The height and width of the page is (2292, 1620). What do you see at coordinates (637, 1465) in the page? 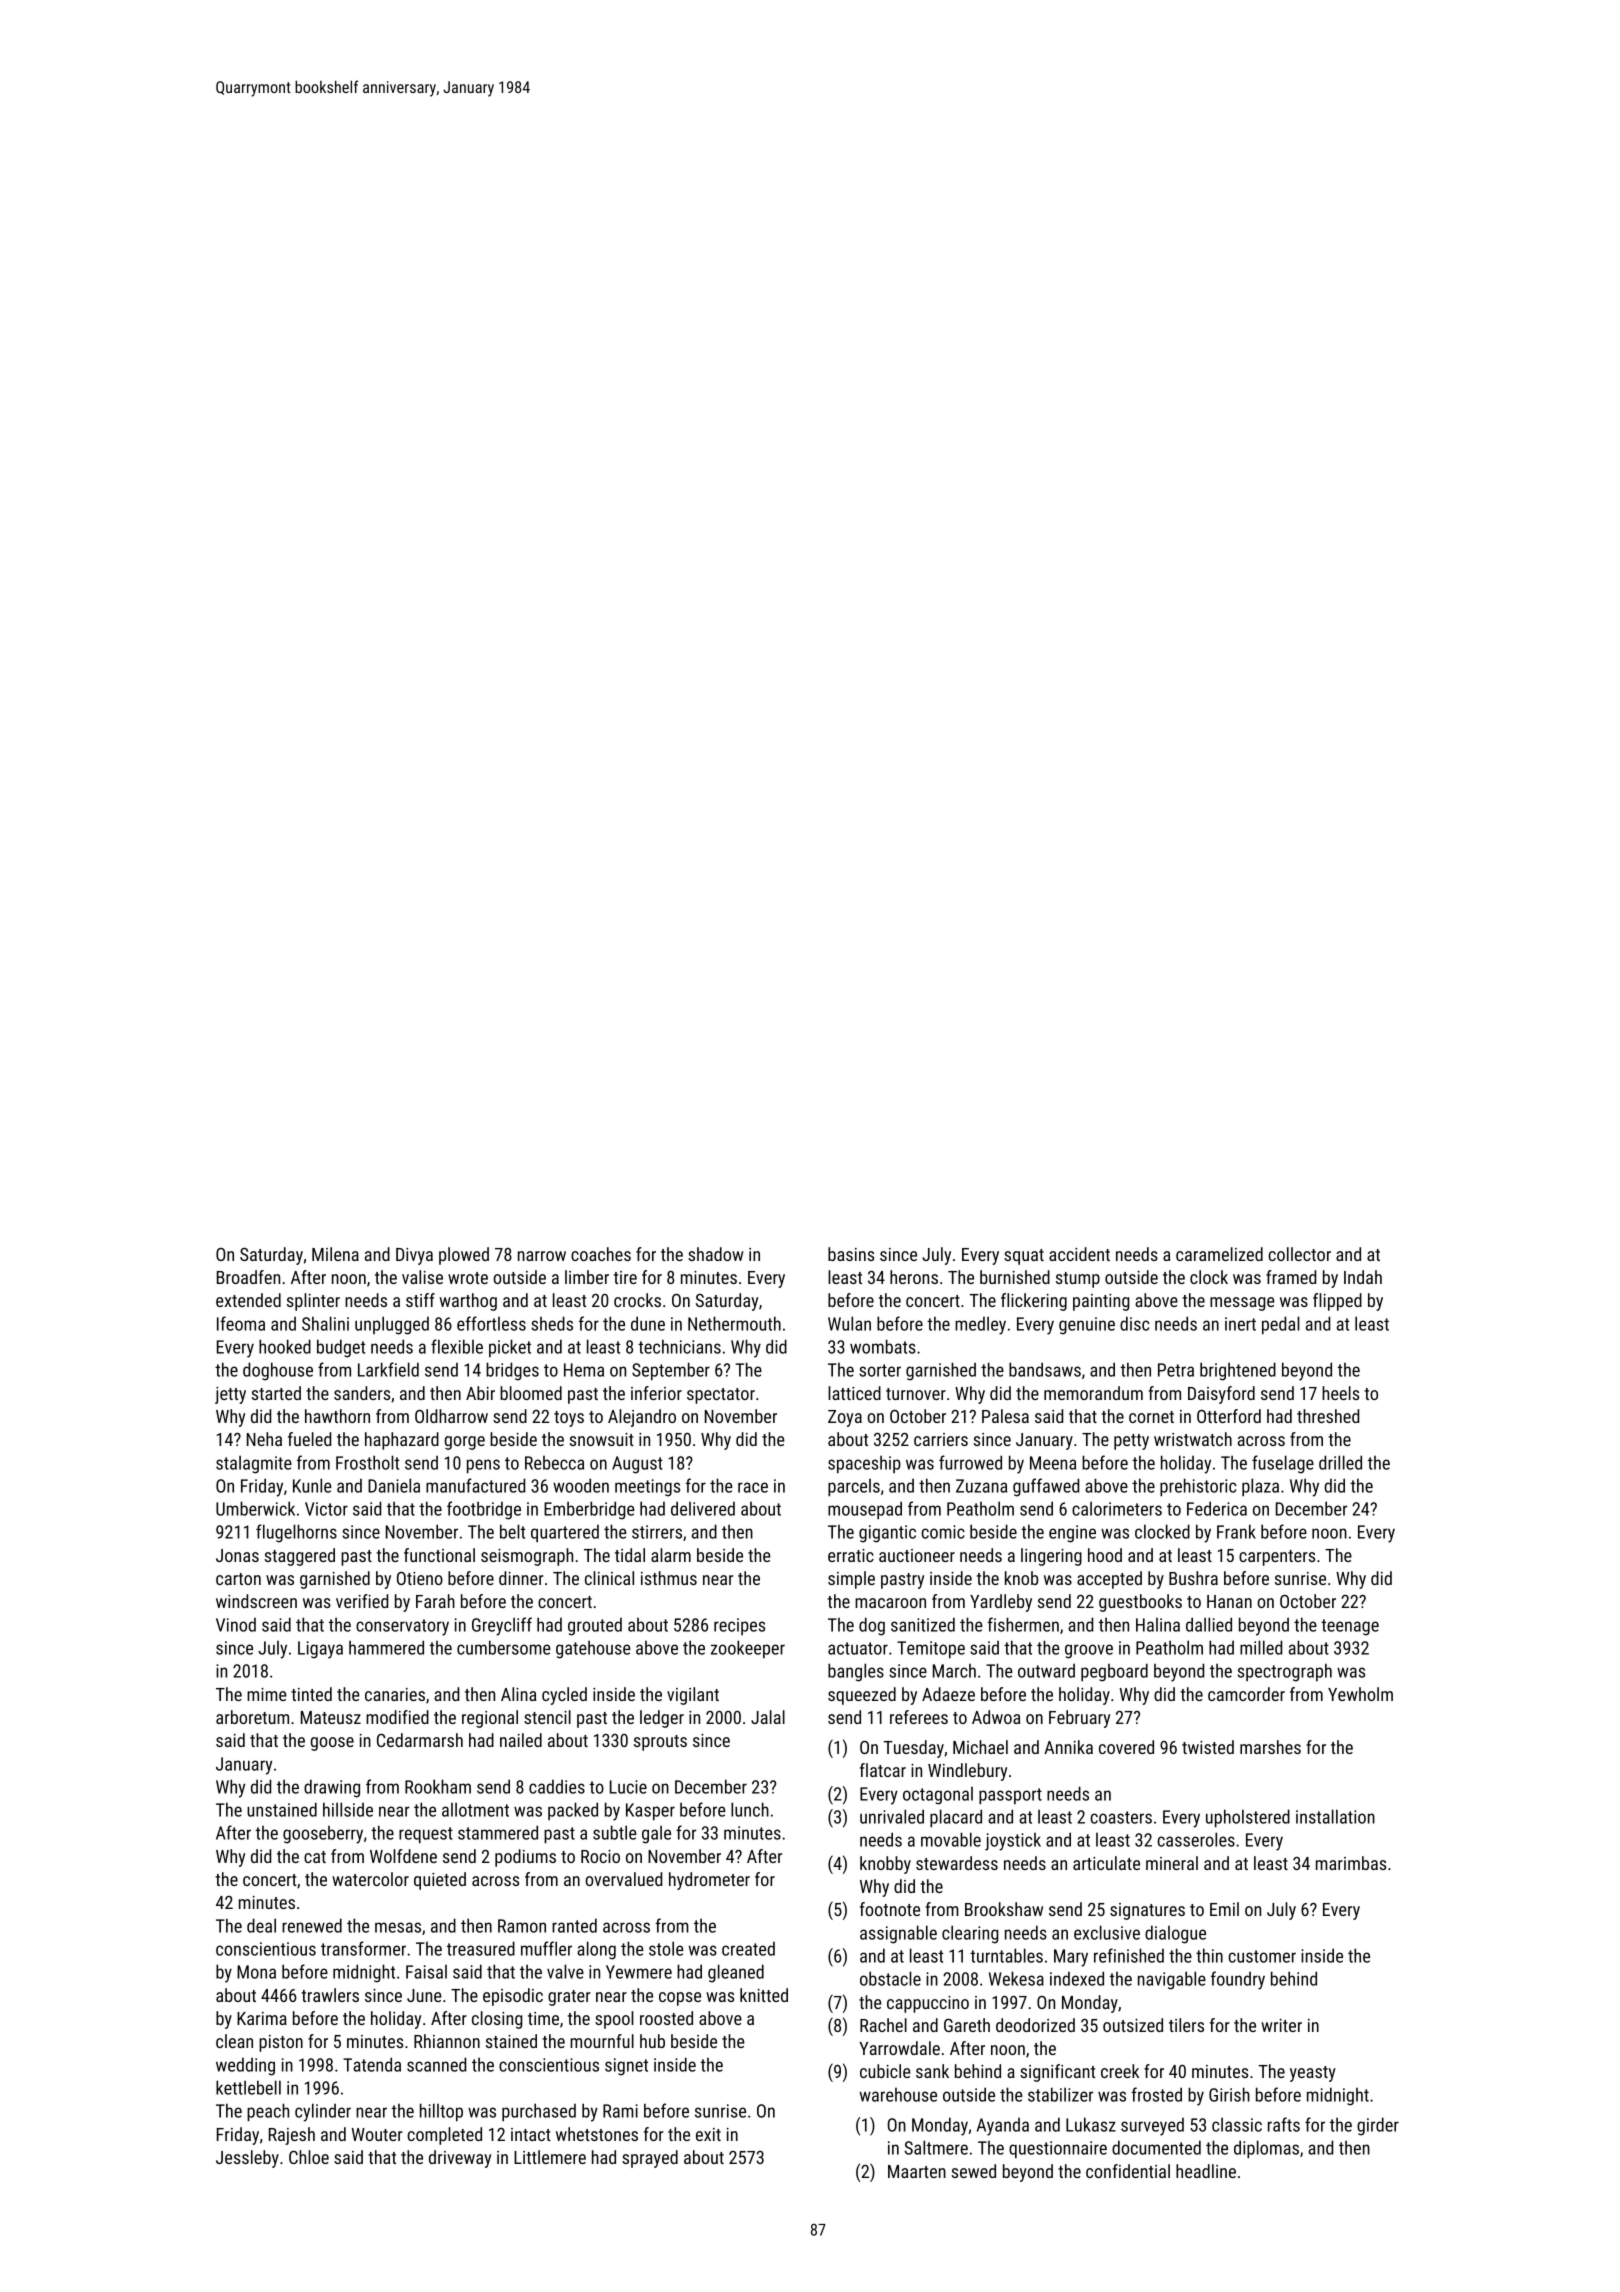
I see `August` at bounding box center [637, 1465].
